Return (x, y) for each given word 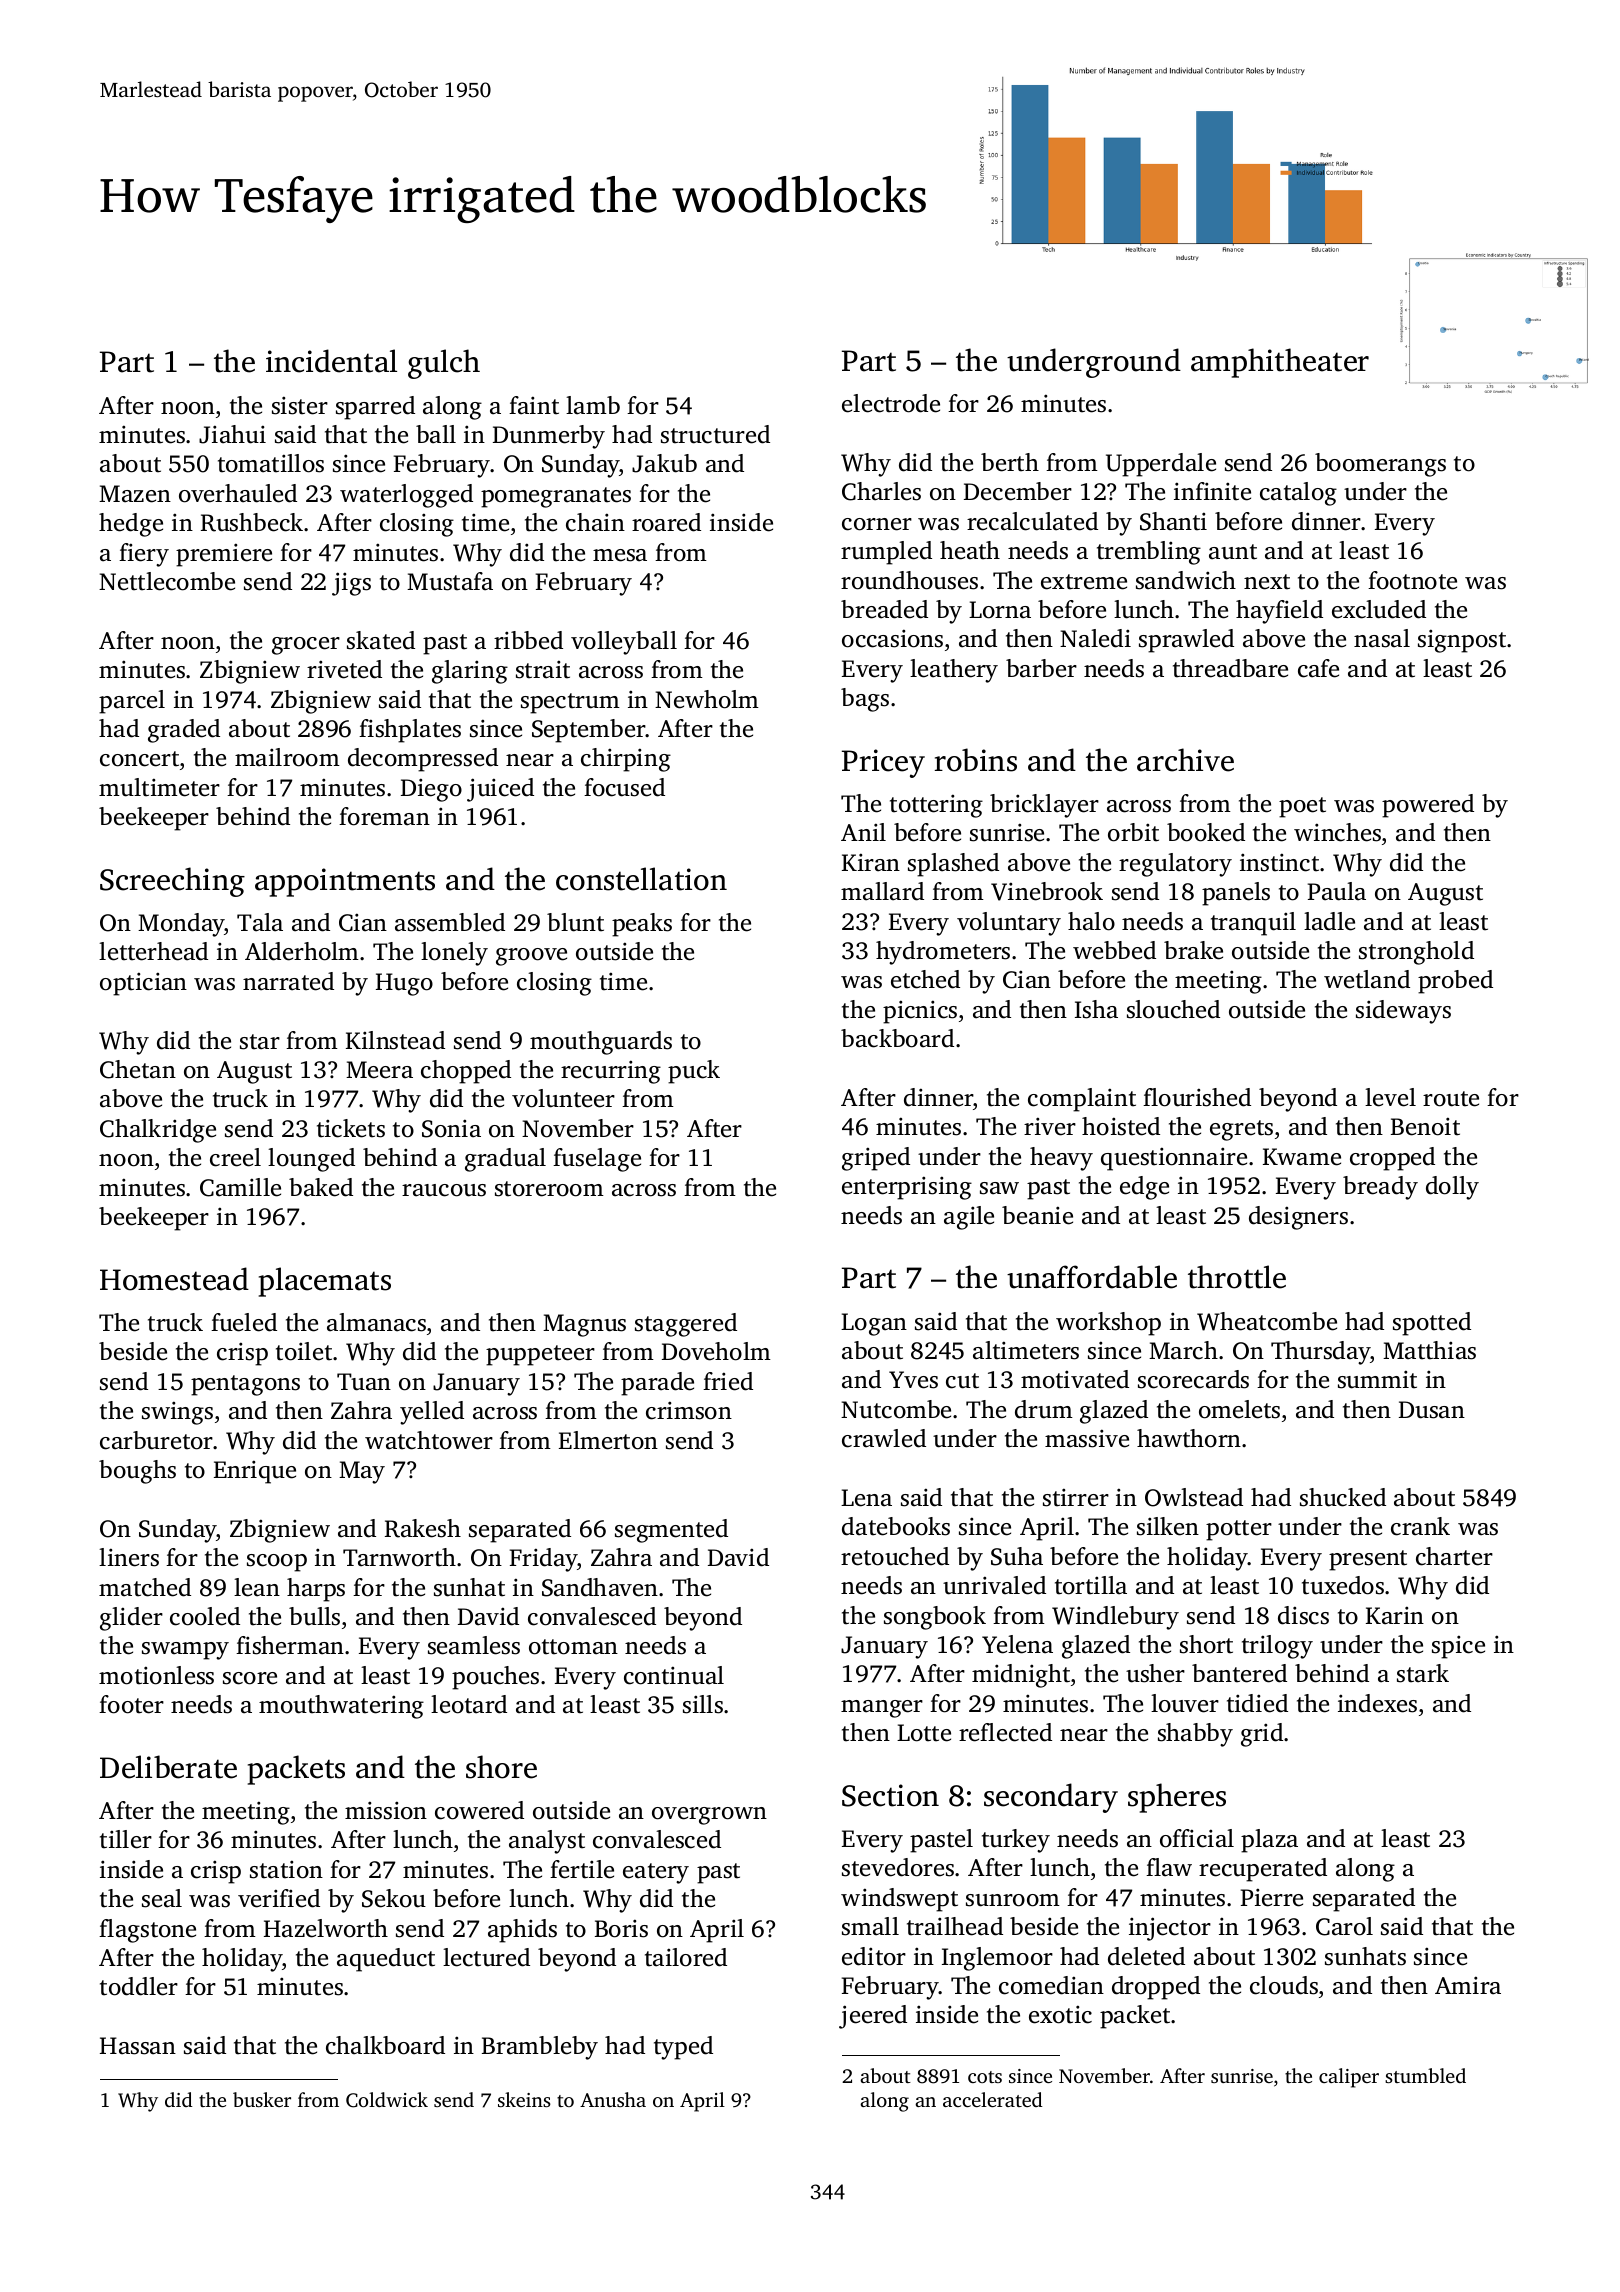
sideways (1403, 1012)
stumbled (1425, 2075)
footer (131, 1704)
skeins (524, 2099)
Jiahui (232, 434)
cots (985, 2077)
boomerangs (1380, 465)
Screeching (172, 882)
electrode (891, 403)
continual (674, 1675)
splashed (953, 865)
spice (1458, 1647)
